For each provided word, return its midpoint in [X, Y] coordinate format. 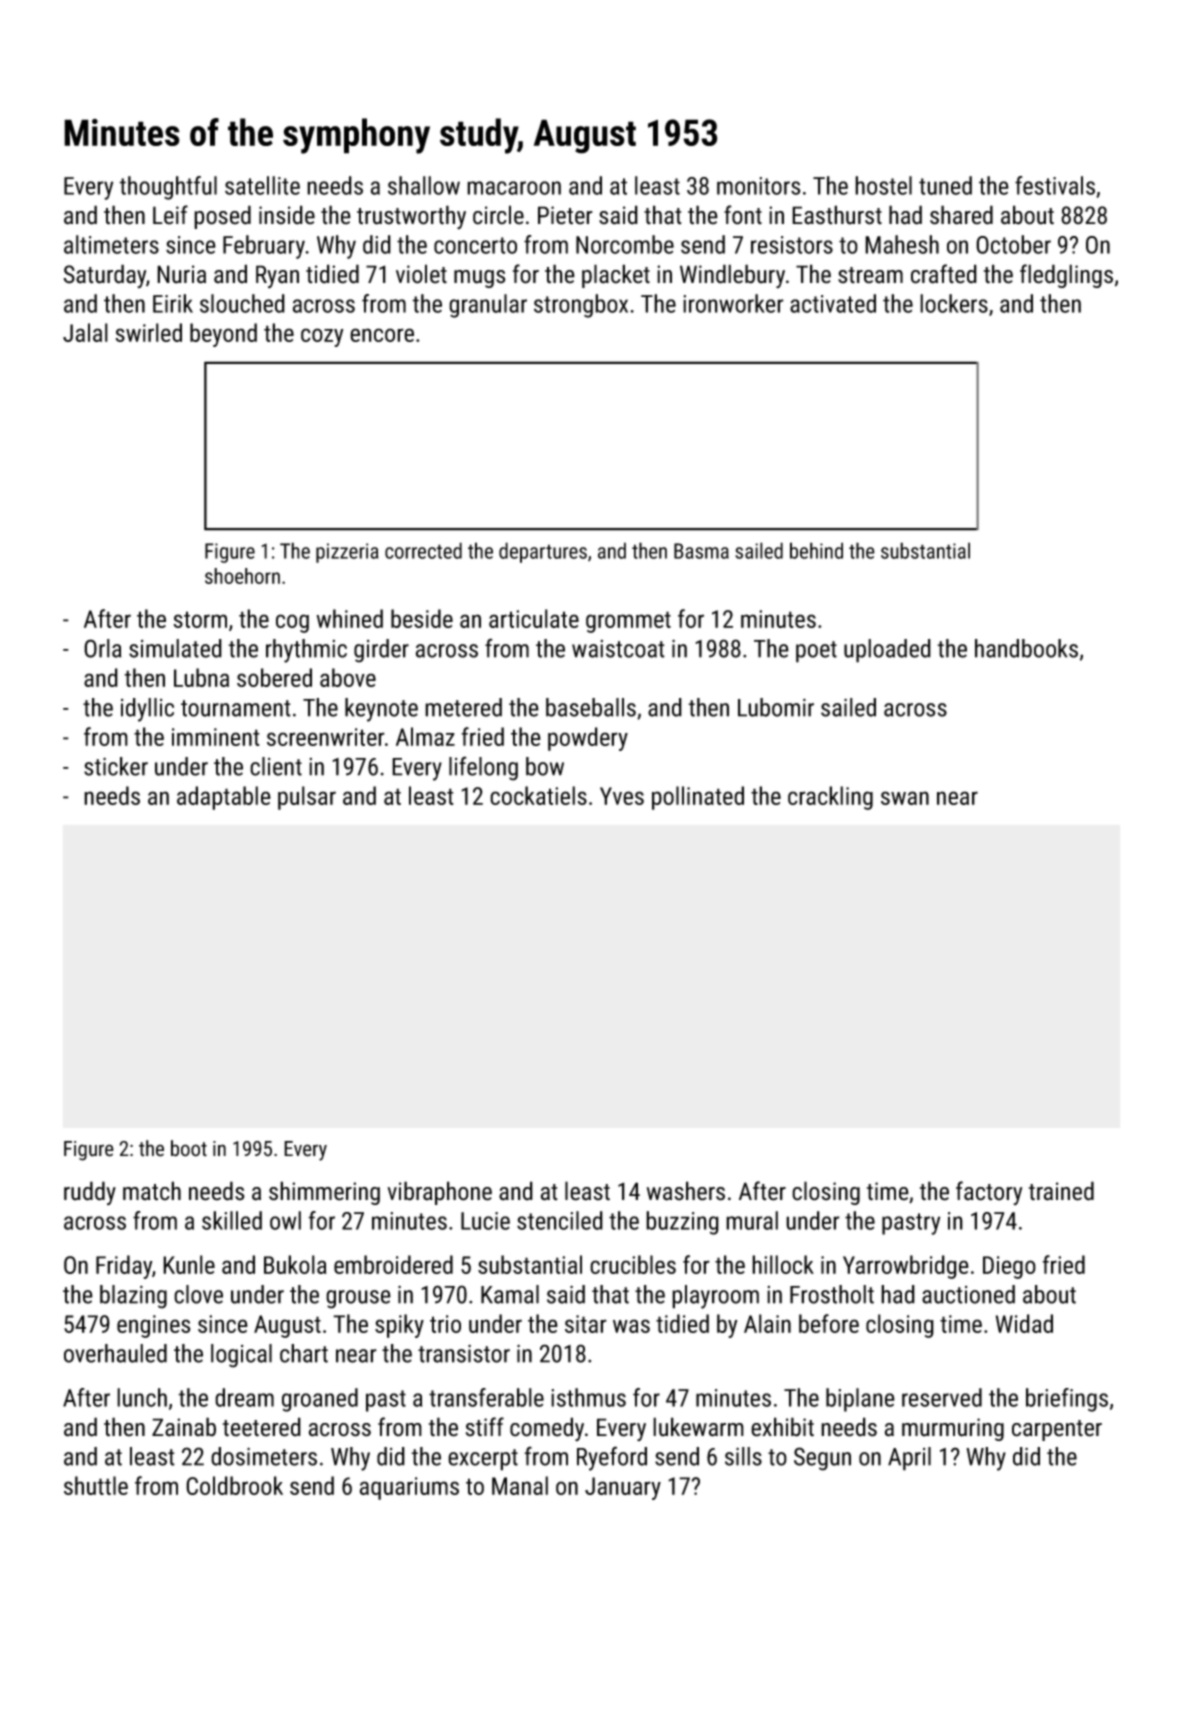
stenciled [560, 1220]
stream [870, 275]
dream [244, 1397]
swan [905, 798]
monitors [758, 186]
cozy [322, 337]
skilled [232, 1220]
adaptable [224, 798]
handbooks [1026, 648]
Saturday [104, 276]
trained [1061, 1191]
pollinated [698, 798]
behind [816, 550]
